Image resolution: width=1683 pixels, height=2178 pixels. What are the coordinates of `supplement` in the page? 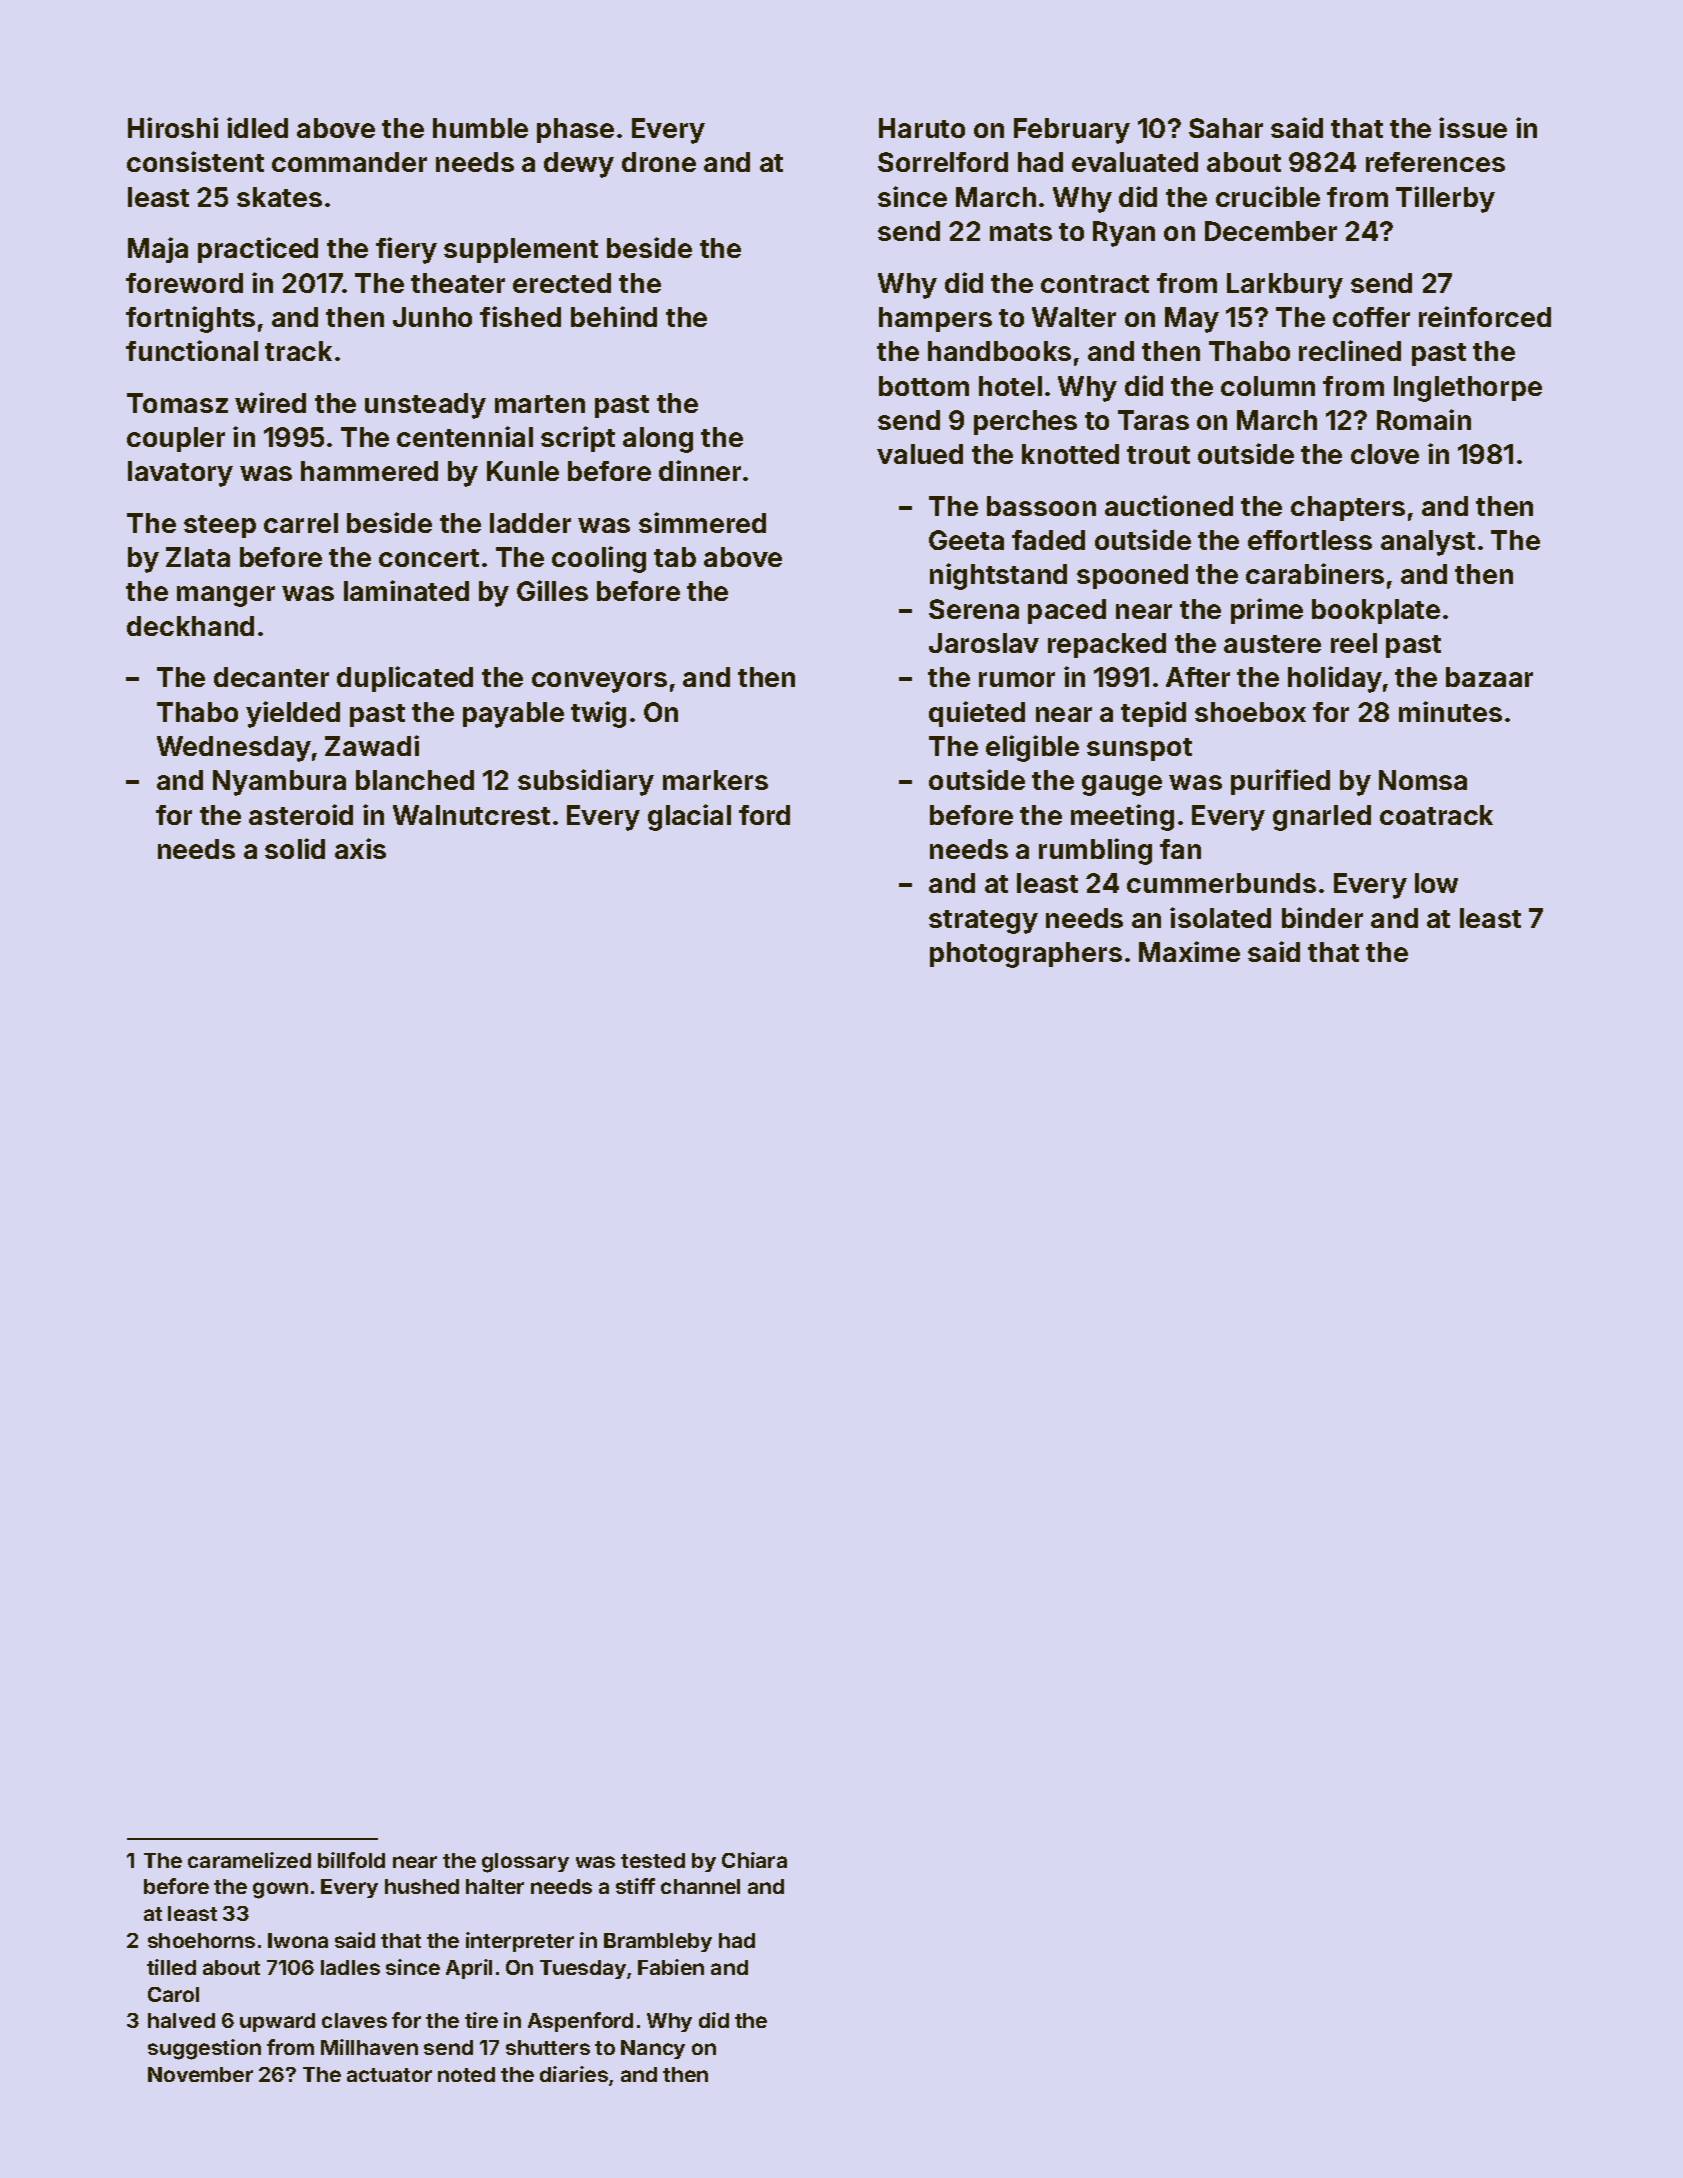 It's located at (521, 250).
